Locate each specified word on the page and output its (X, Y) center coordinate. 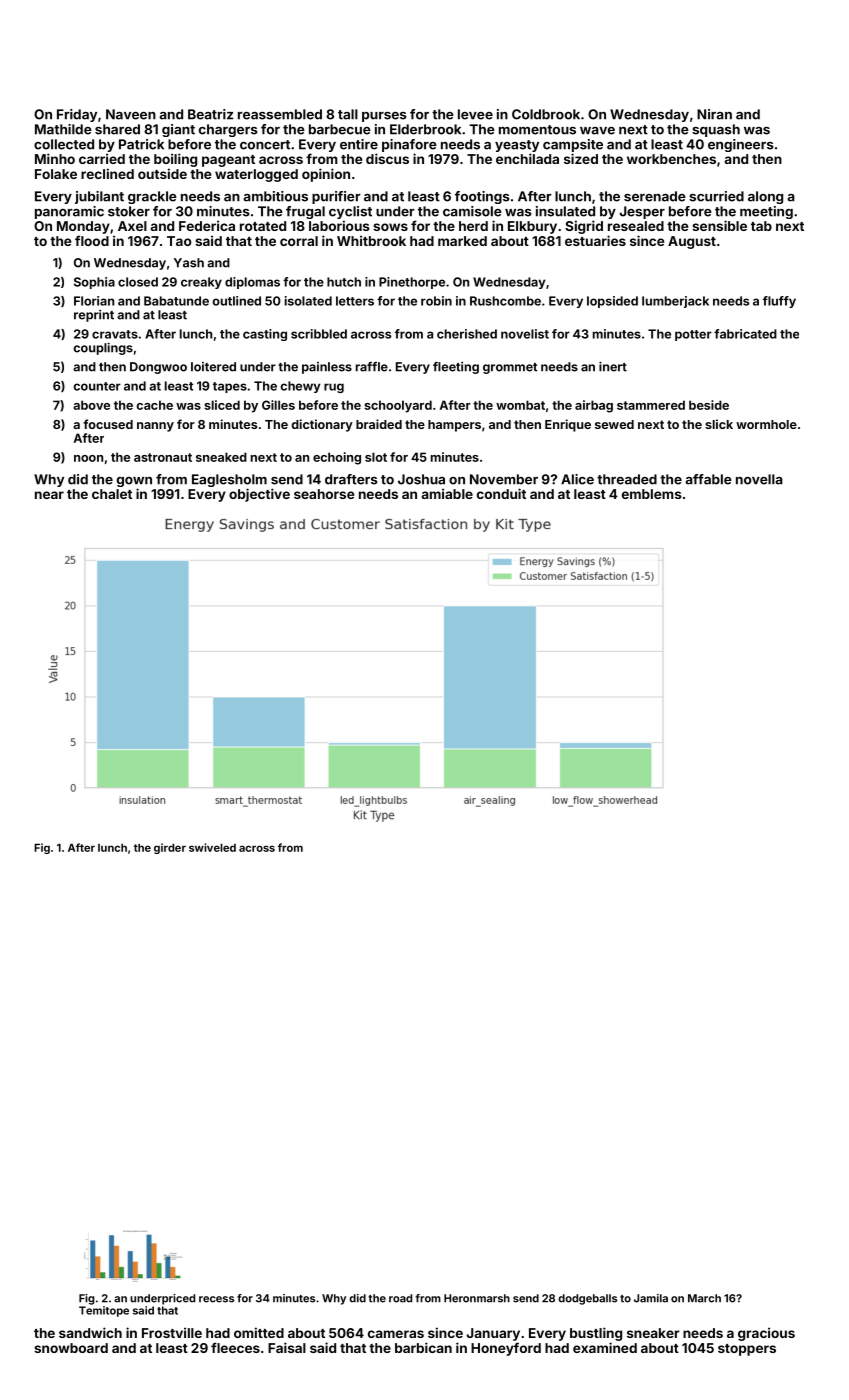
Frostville (172, 1332)
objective (259, 495)
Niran (714, 114)
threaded (627, 479)
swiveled (212, 847)
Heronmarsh (477, 1298)
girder (170, 848)
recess (216, 1299)
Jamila (651, 1298)
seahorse (324, 494)
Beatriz (210, 114)
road (400, 1298)
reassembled (280, 114)
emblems (652, 494)
